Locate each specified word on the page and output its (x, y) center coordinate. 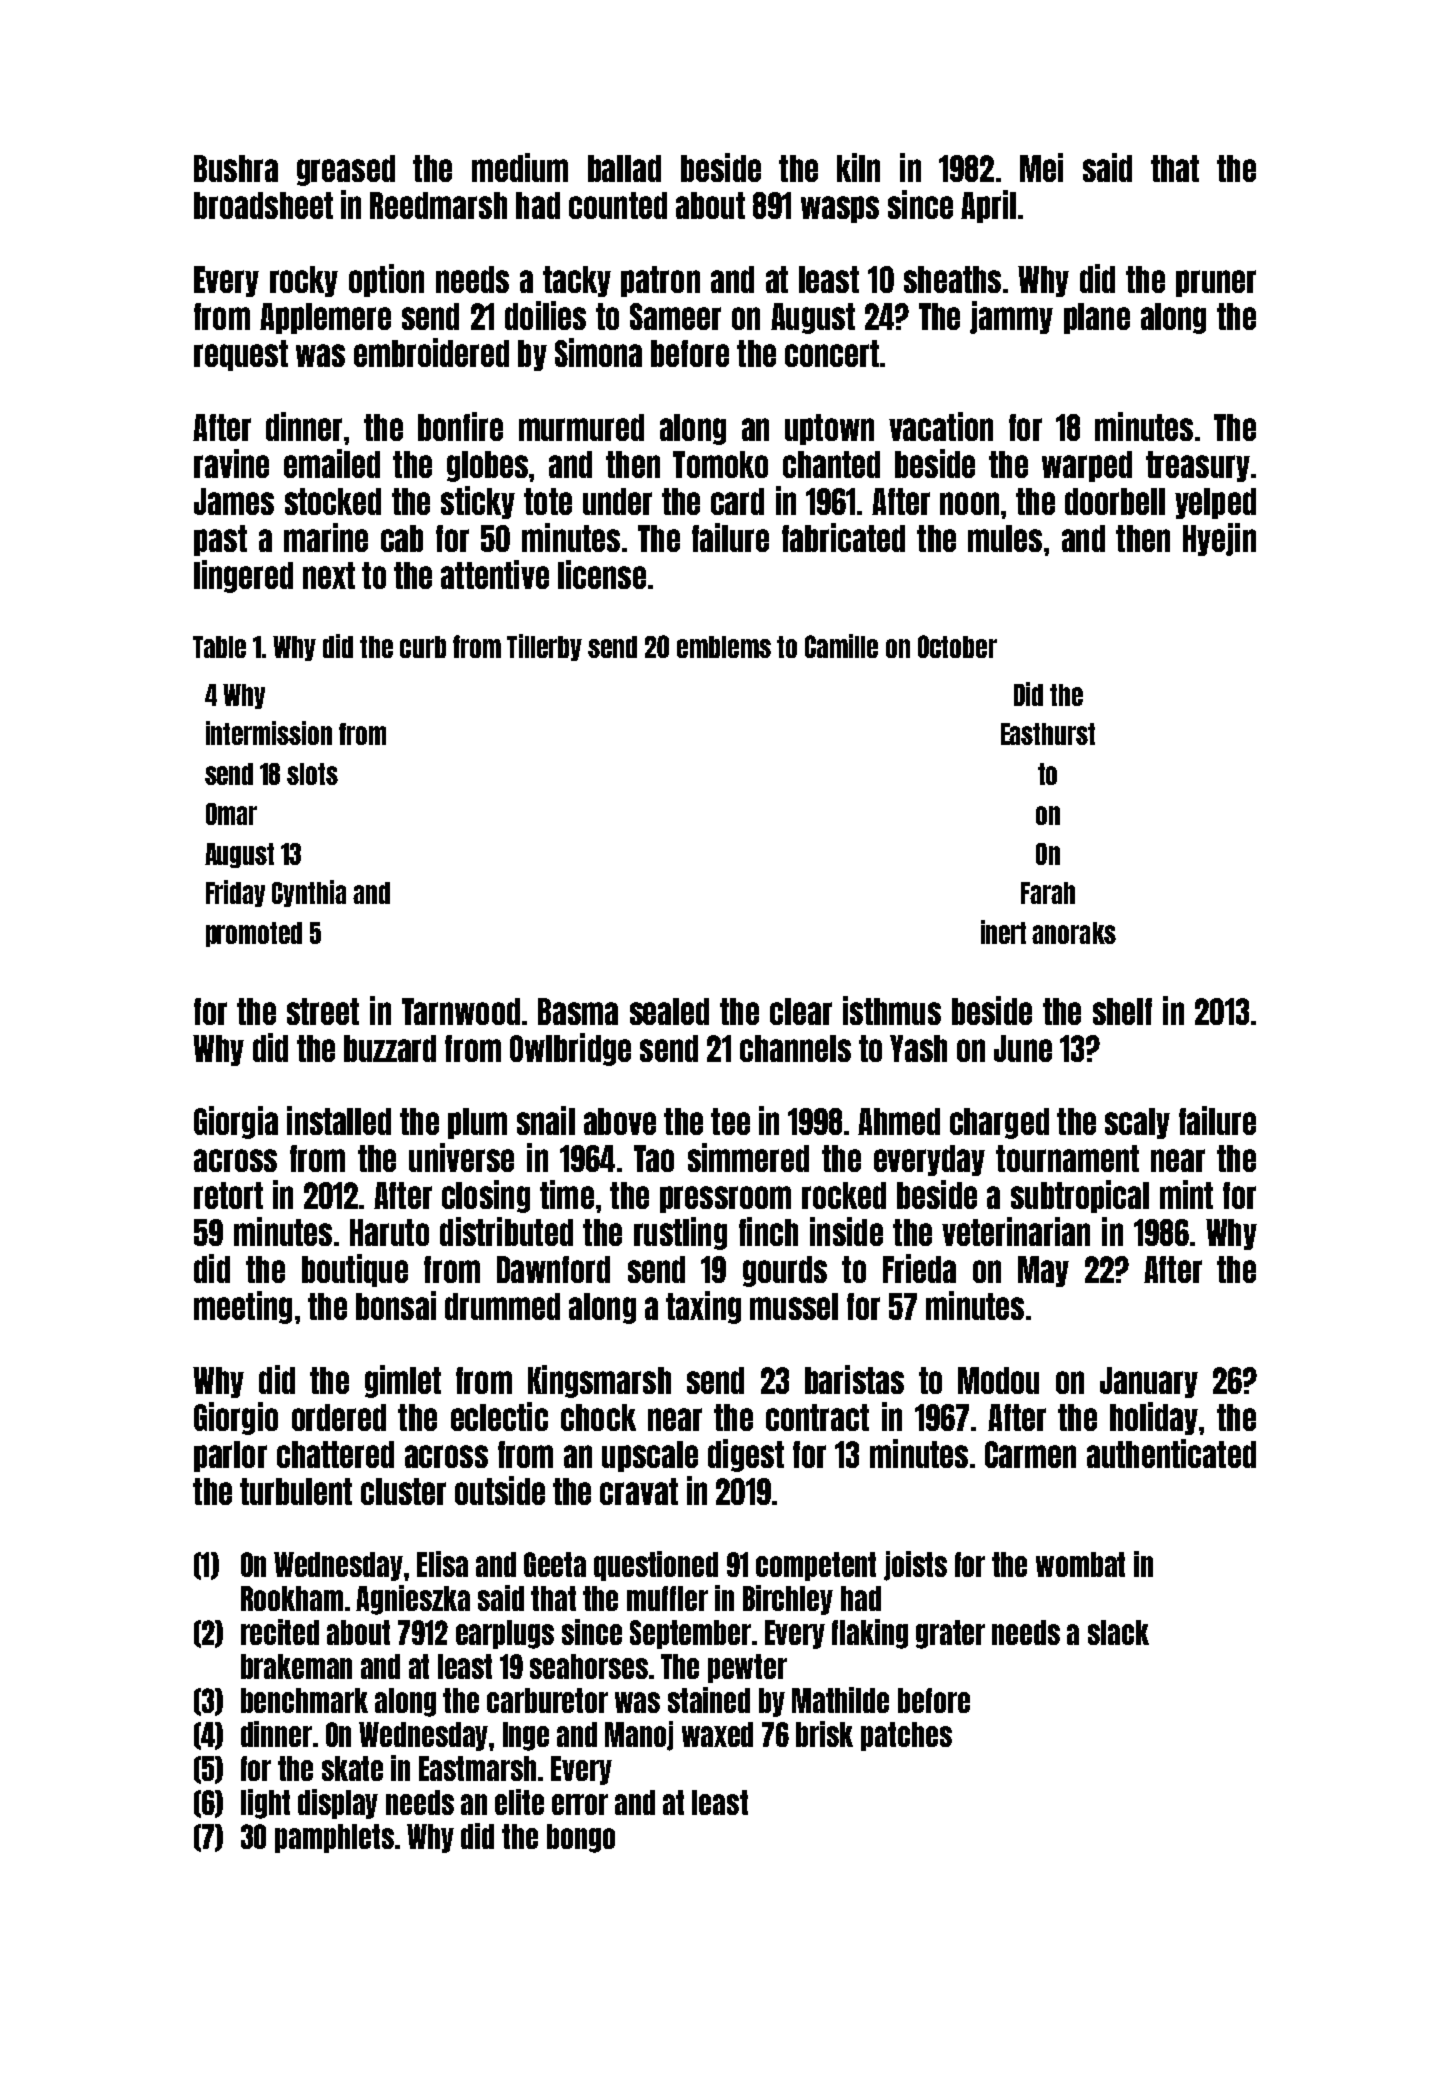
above (620, 1121)
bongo (581, 1838)
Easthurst (1048, 734)
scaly (1137, 1123)
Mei (1041, 167)
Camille (841, 646)
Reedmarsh (438, 205)
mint (1186, 1194)
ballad (624, 168)
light (265, 1804)
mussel (794, 1306)
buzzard (390, 1048)
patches (906, 1736)
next (329, 575)
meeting (243, 1307)
